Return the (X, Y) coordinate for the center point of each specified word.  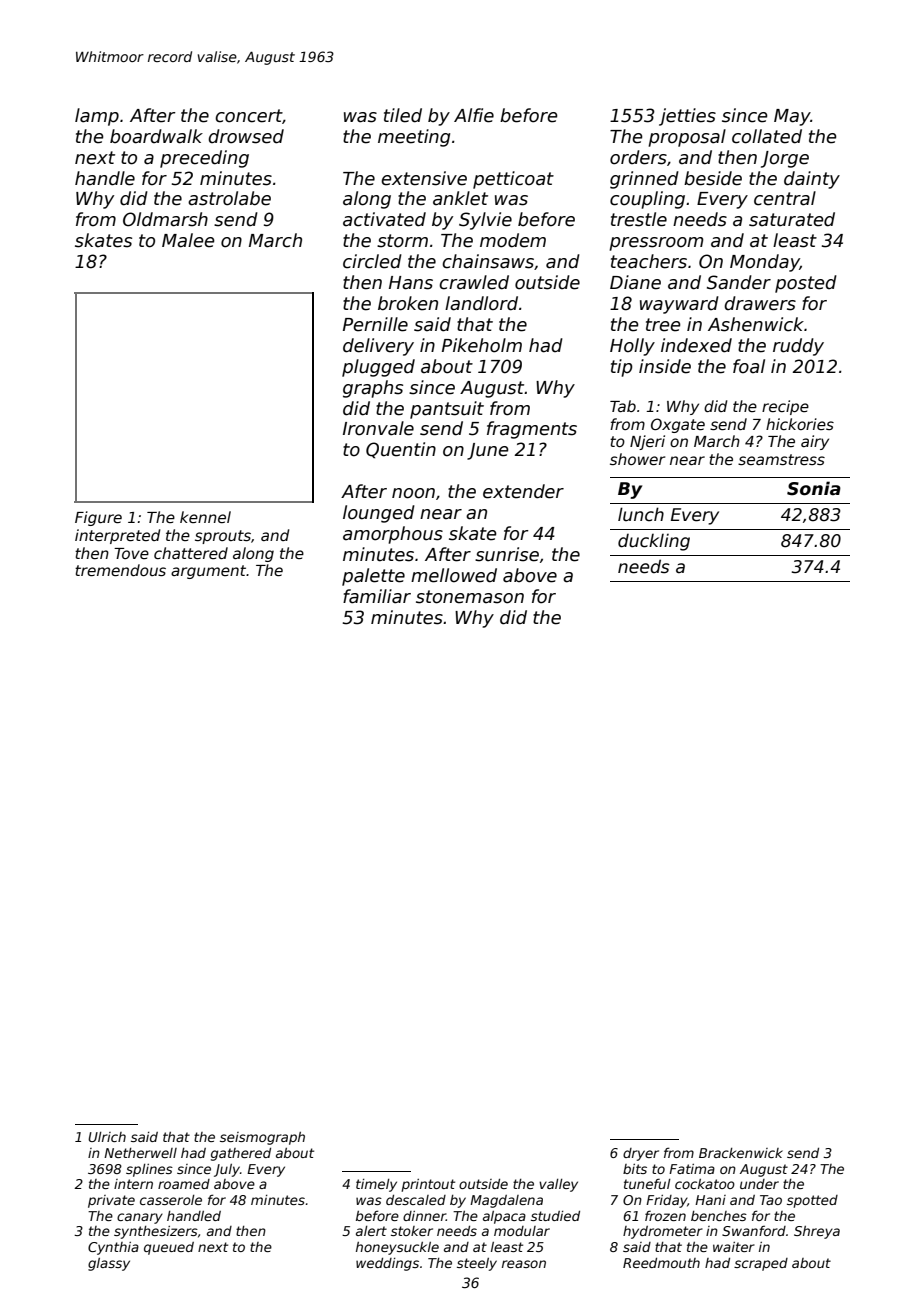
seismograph (262, 1138)
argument (208, 572)
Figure (98, 518)
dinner (424, 1216)
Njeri (647, 442)
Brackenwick (741, 1153)
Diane (635, 282)
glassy (109, 1264)
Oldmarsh (165, 219)
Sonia (814, 488)
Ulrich (107, 1137)
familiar (377, 596)
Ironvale (378, 428)
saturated (792, 219)
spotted (812, 1201)
